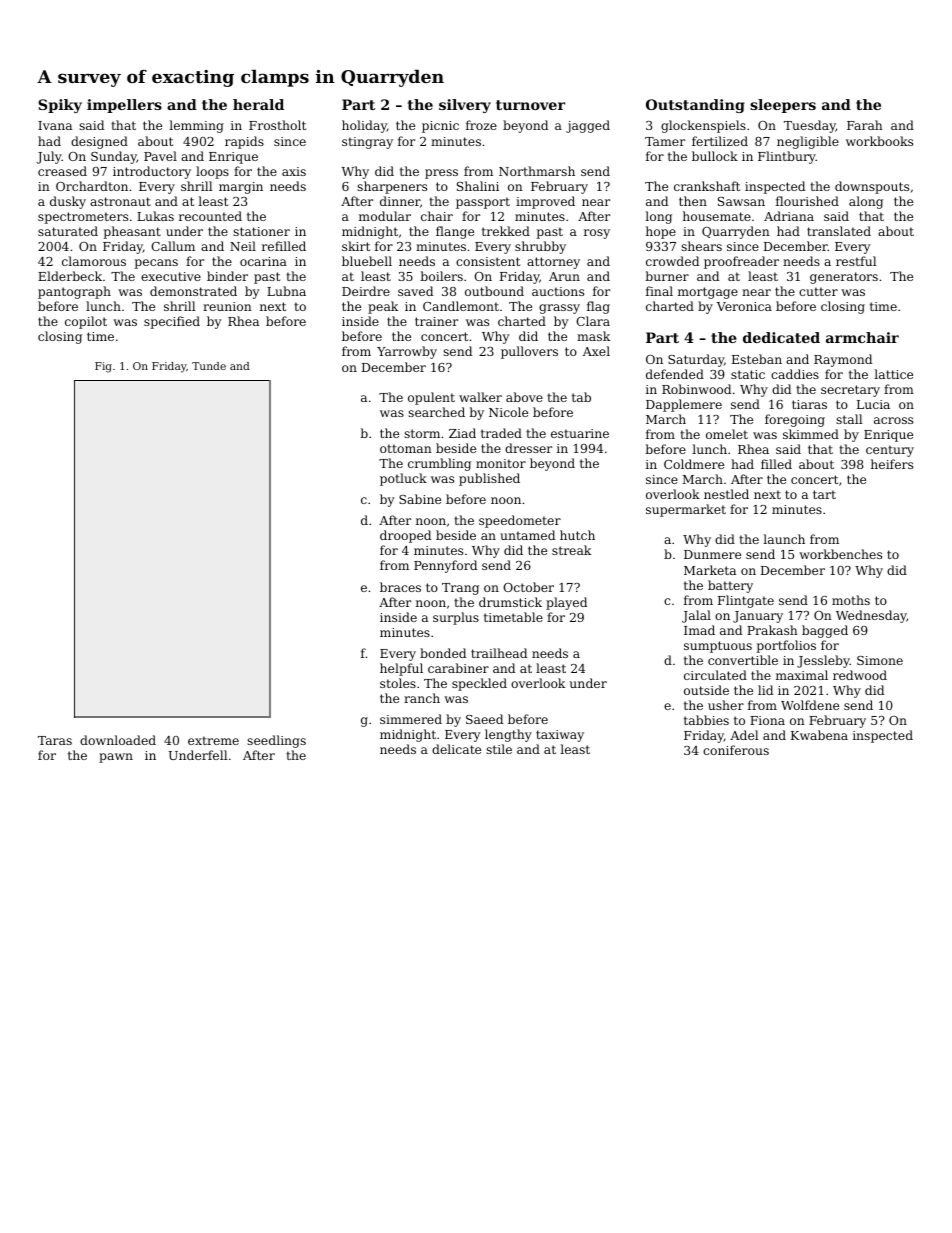  Describe the element at coordinates (60, 106) in the screenshot. I see `Spiky` at that location.
